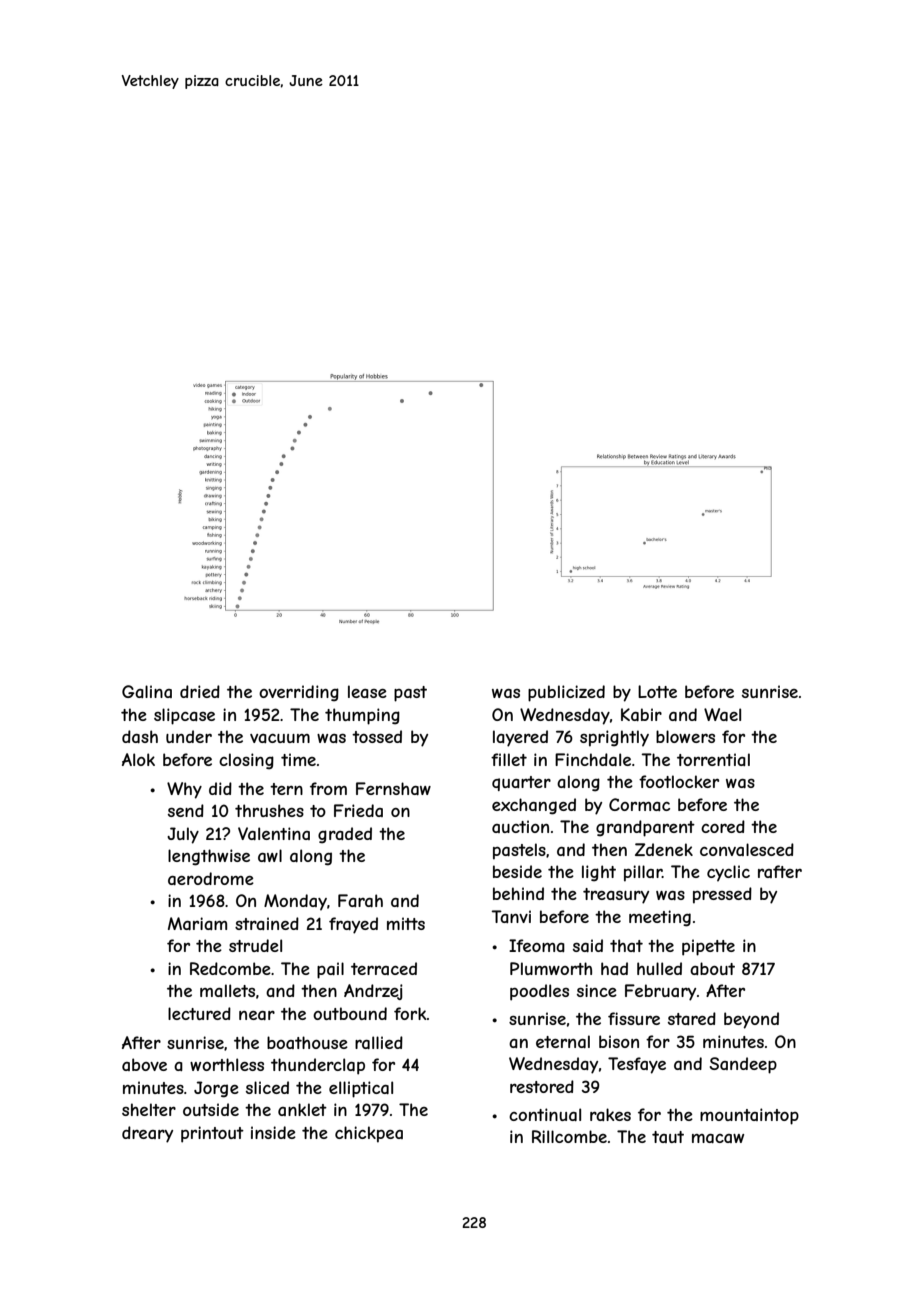 The height and width of the screenshot is (1311, 924). What do you see at coordinates (614, 738) in the screenshot?
I see `sprightly` at bounding box center [614, 738].
